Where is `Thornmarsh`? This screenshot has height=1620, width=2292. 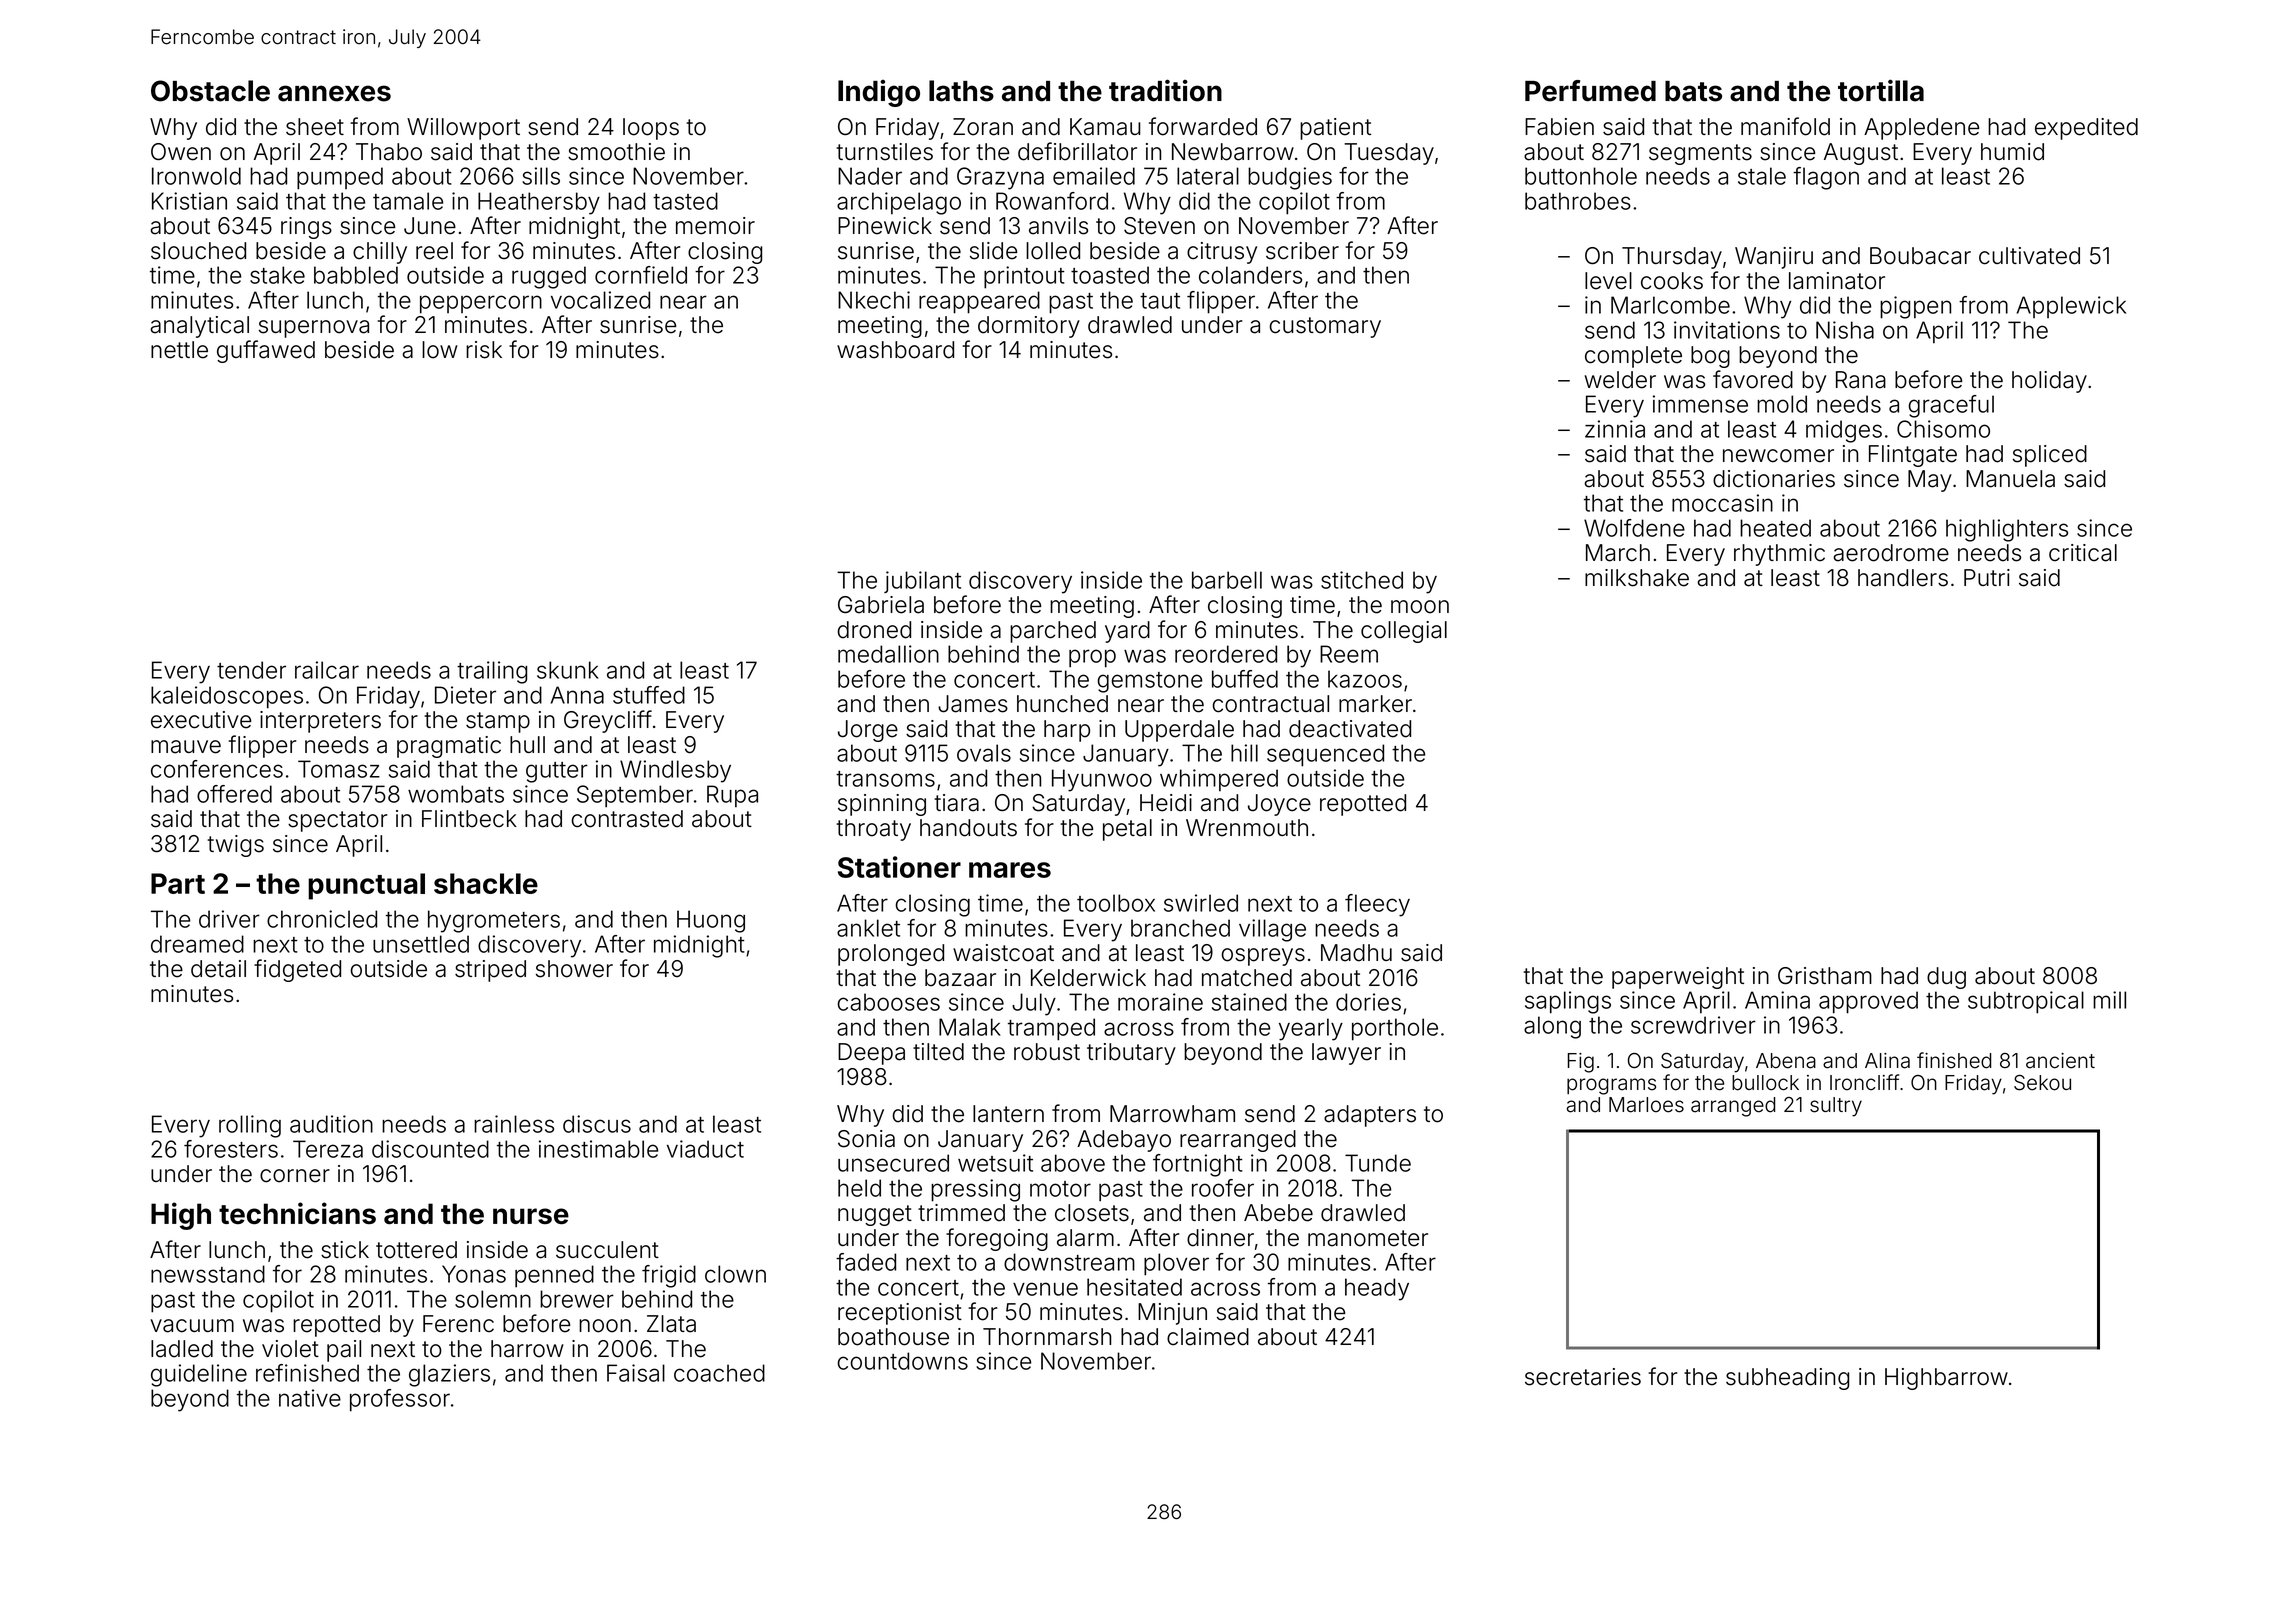 Thornmarsh is located at coordinates (1047, 1337).
